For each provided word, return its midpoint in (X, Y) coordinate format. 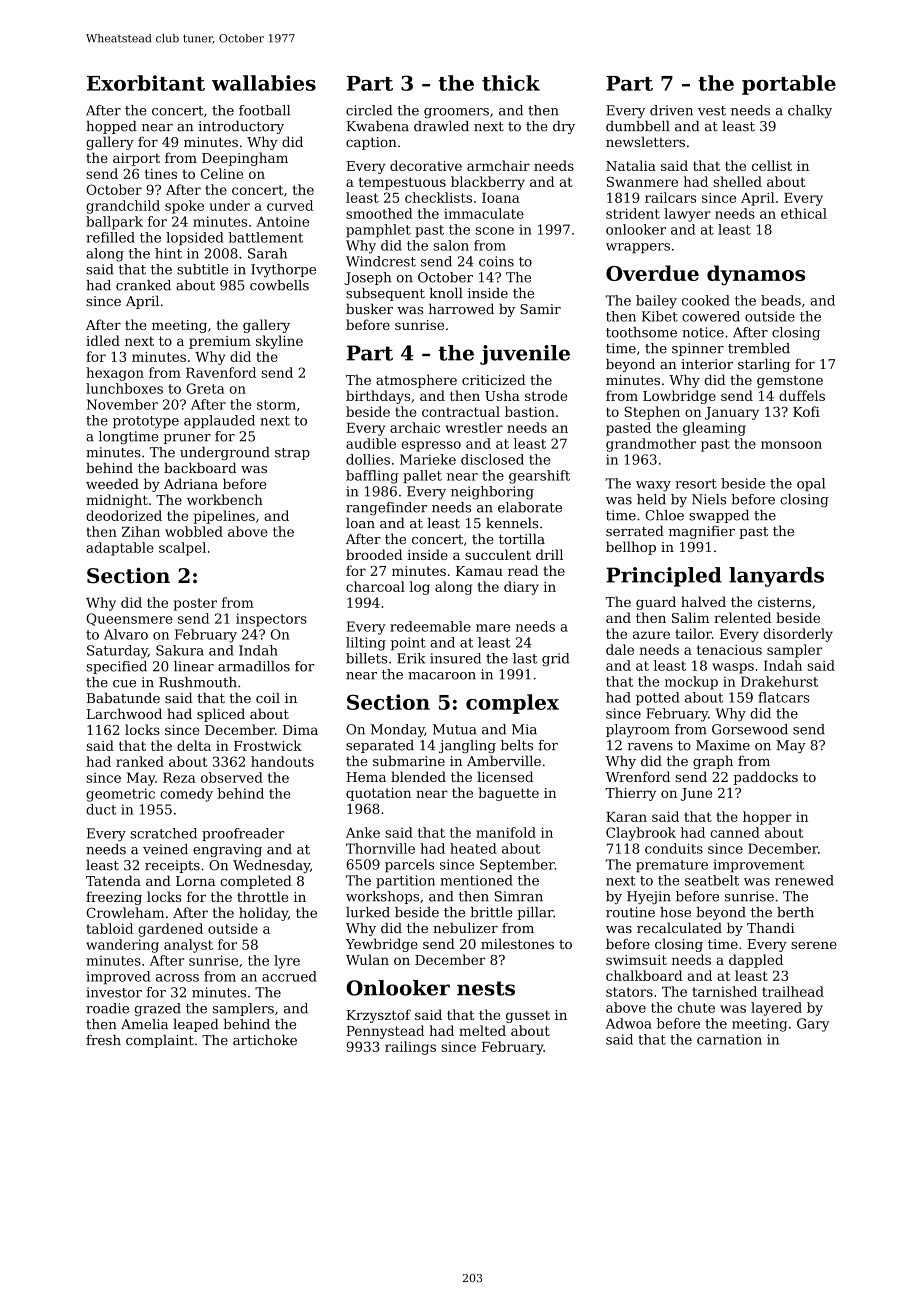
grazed (158, 1009)
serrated (635, 530)
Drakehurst (779, 681)
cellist (772, 165)
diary (521, 588)
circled (369, 110)
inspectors (271, 620)
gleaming (714, 429)
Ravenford (221, 372)
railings (410, 1048)
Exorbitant (146, 83)
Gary (813, 1025)
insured (455, 658)
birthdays (378, 397)
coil (268, 697)
